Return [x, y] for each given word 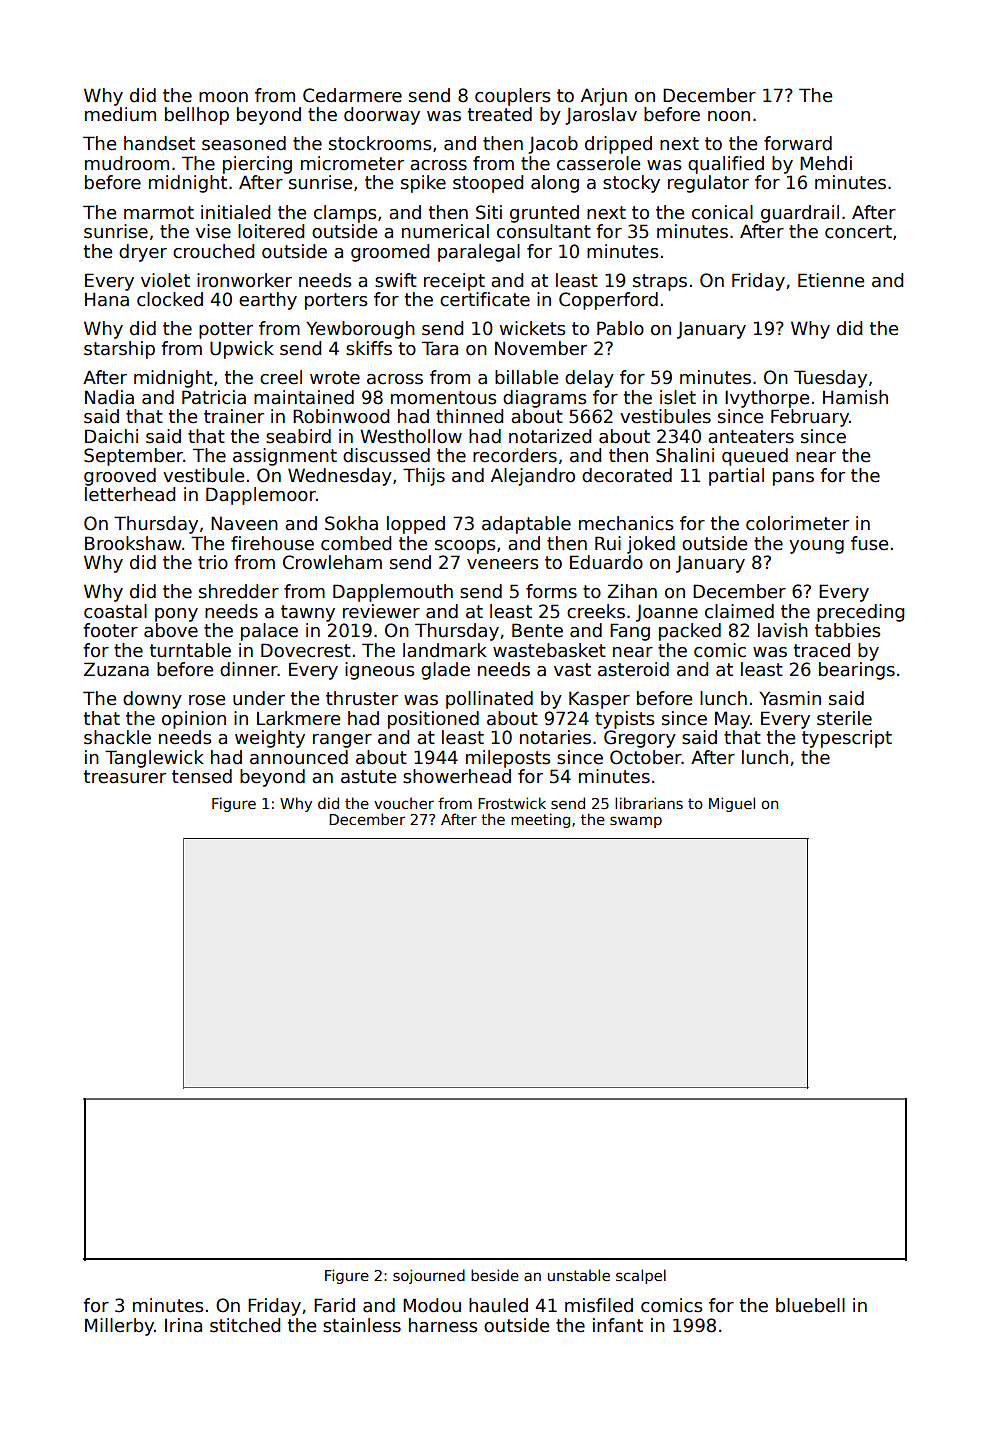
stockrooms [380, 143]
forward [798, 143]
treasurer [125, 777]
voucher [404, 803]
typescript [847, 739]
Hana [107, 299]
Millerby [119, 1327]
